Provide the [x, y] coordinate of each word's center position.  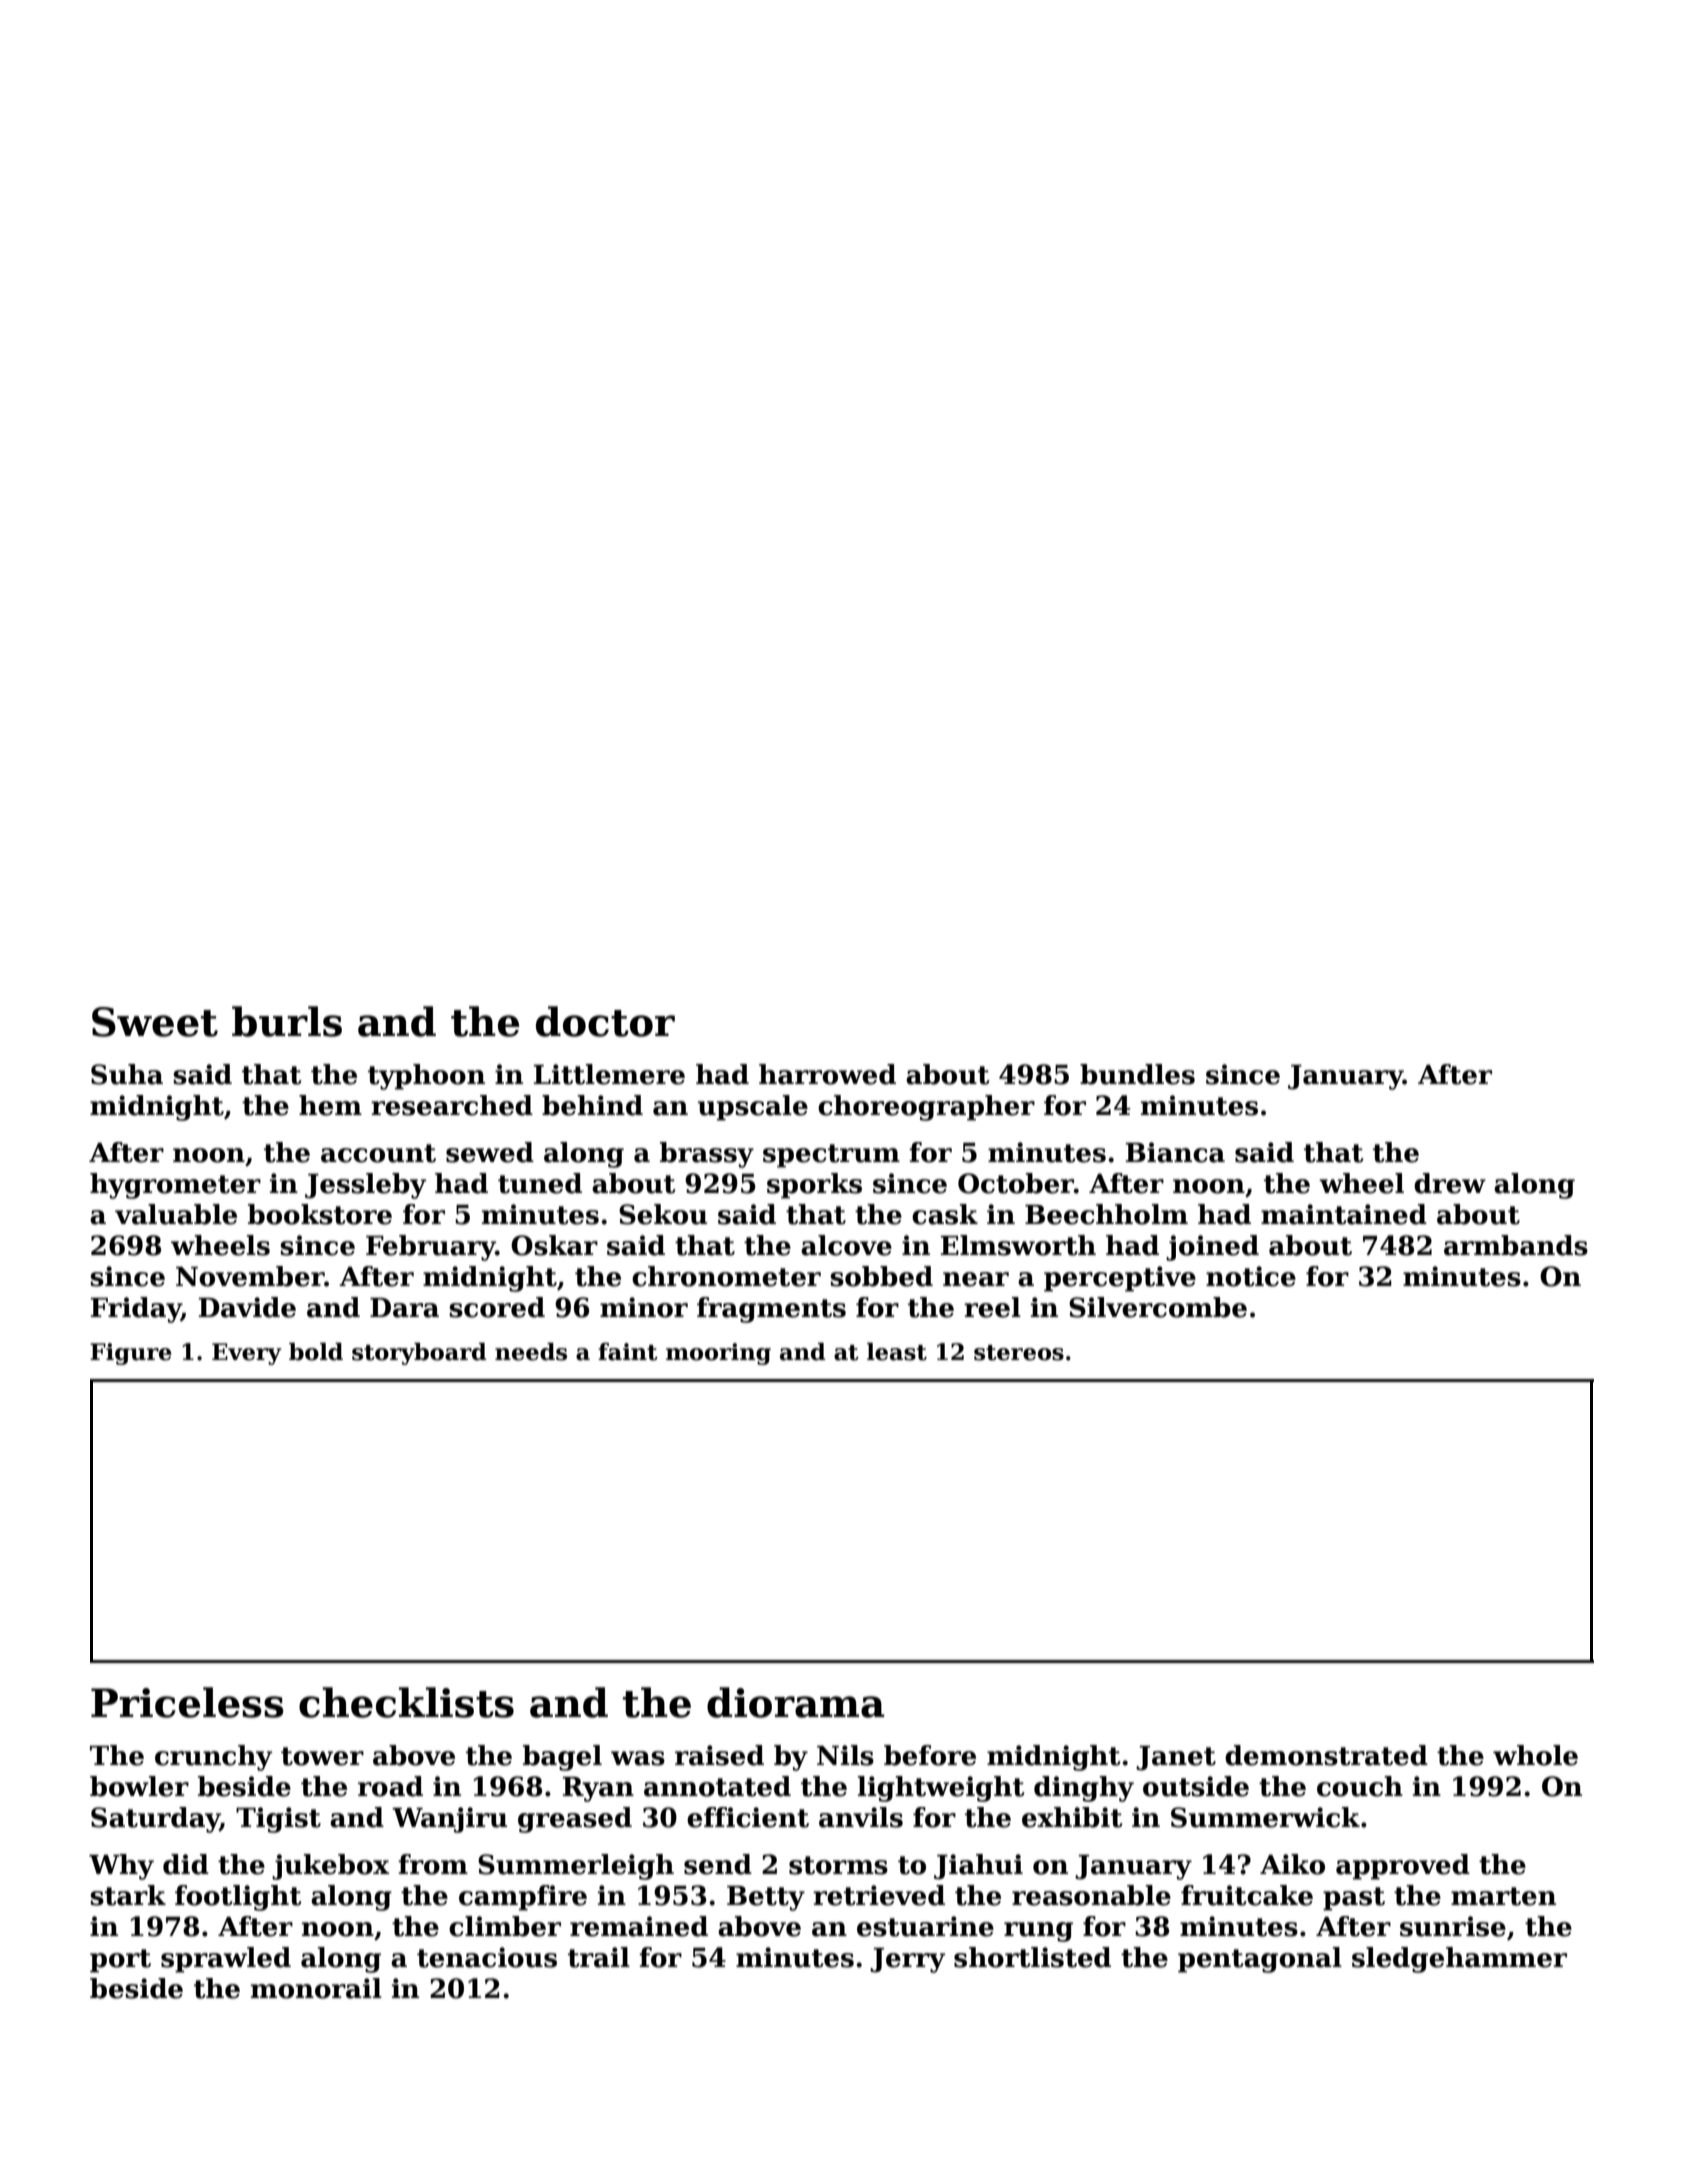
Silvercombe [1158, 1307]
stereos [1019, 1353]
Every [247, 1354]
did [186, 1864]
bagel [562, 1758]
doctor [605, 1021]
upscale [753, 1108]
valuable [176, 1214]
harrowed [827, 1074]
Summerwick [1265, 1817]
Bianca [1175, 1152]
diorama [796, 1702]
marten [1503, 1896]
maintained [1344, 1214]
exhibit [1072, 1817]
